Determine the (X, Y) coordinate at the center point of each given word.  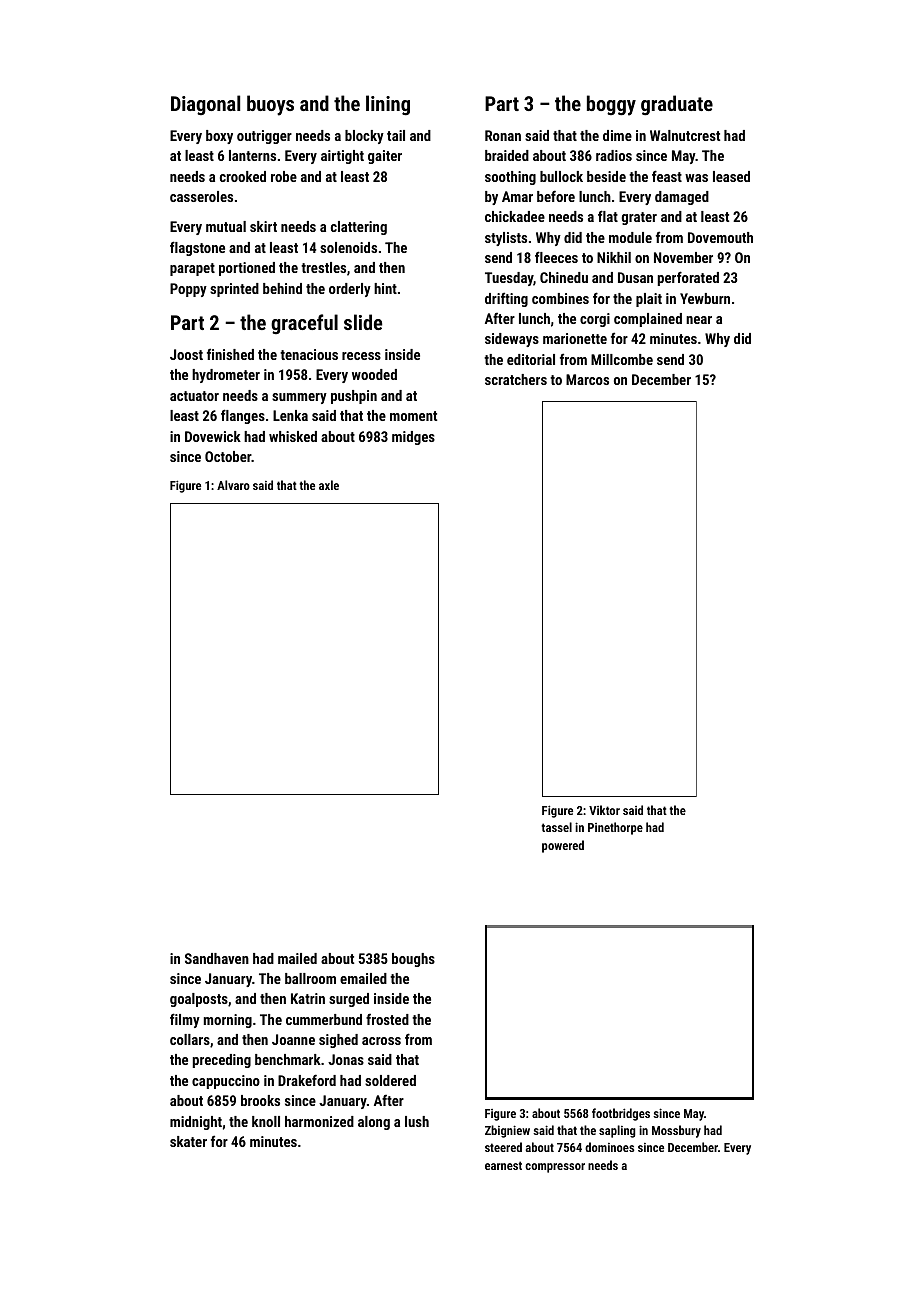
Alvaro (233, 485)
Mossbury (676, 1131)
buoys (270, 105)
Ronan (503, 135)
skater (188, 1141)
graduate (677, 105)
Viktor (604, 810)
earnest (503, 1165)
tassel (557, 827)
